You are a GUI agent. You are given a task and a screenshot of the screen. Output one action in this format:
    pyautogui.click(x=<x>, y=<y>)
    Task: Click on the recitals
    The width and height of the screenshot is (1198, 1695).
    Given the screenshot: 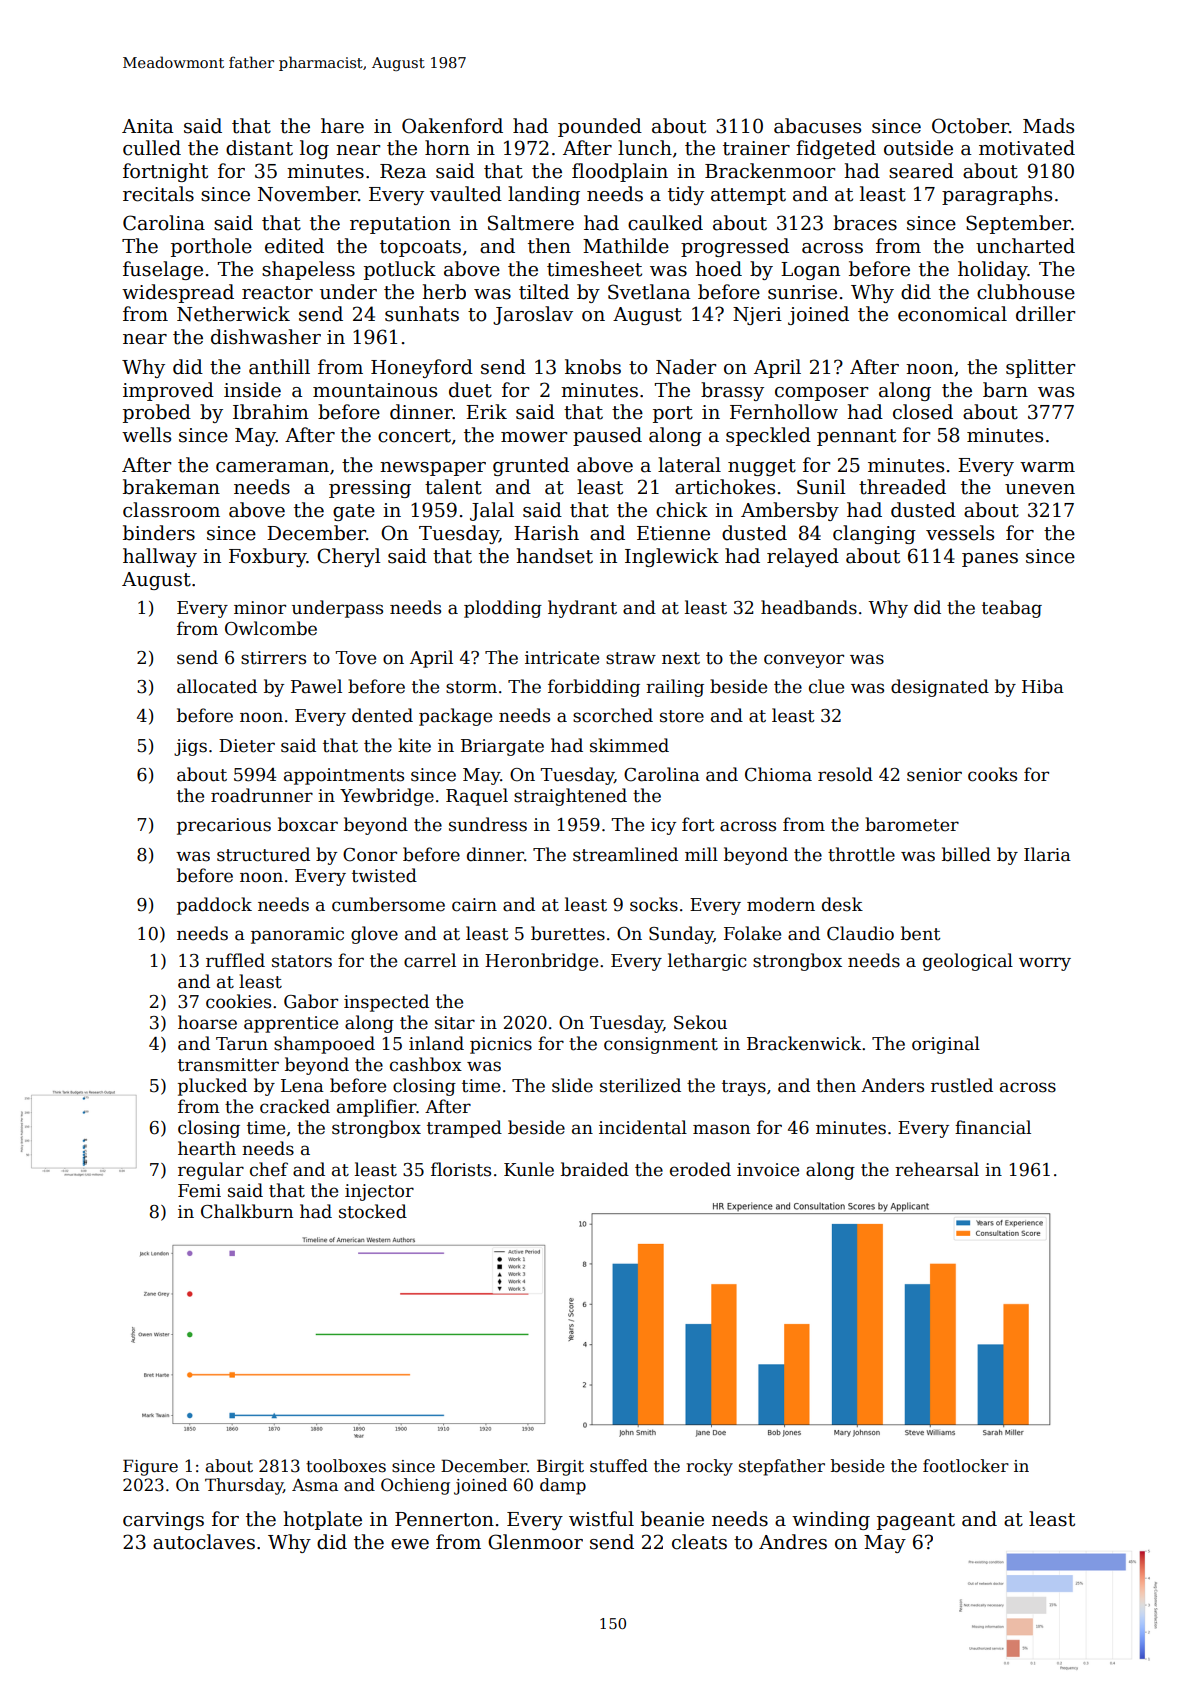 What is the action you would take?
    pyautogui.click(x=158, y=194)
